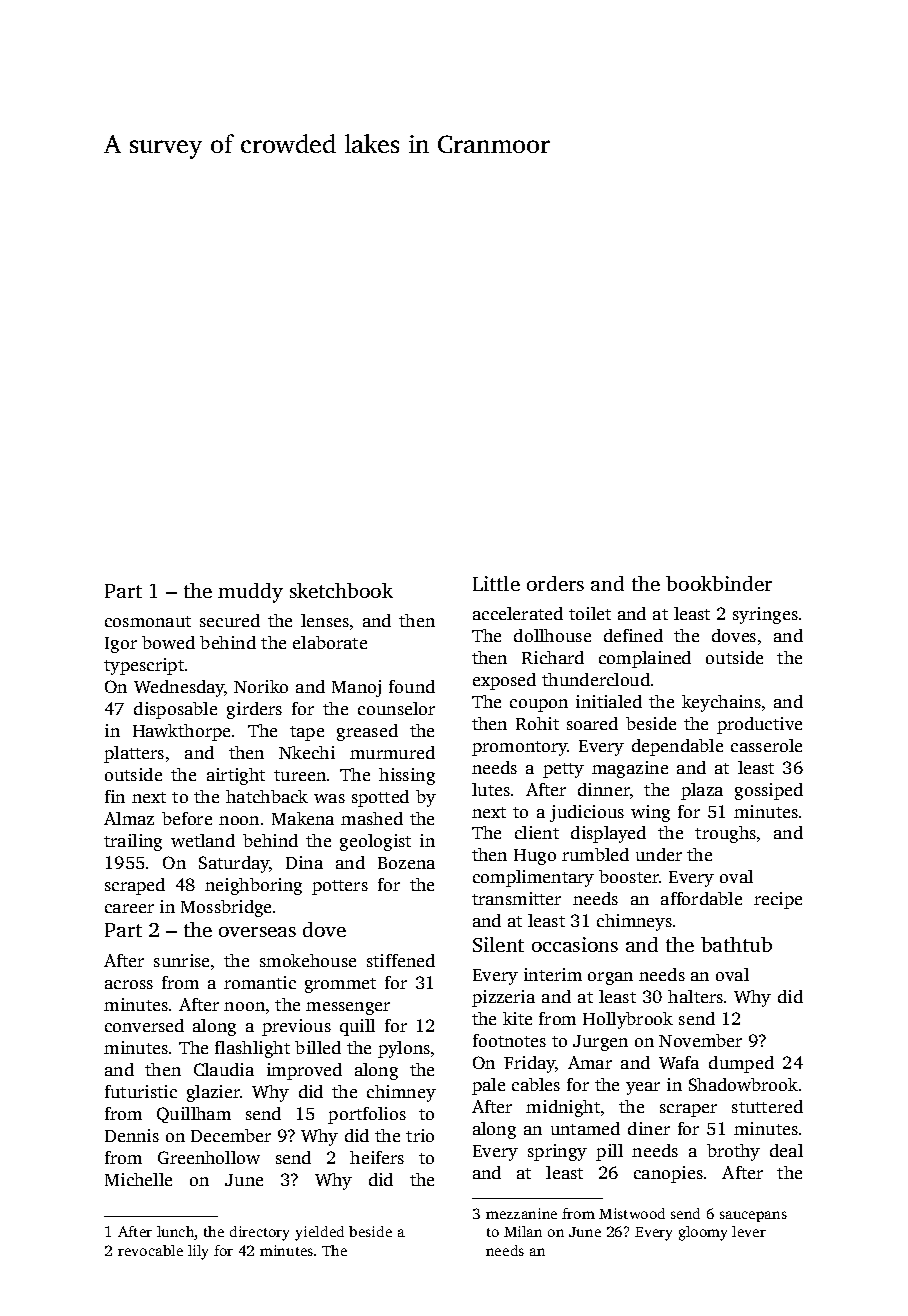 This screenshot has width=908, height=1316. What do you see at coordinates (252, 1049) in the screenshot?
I see `flashlight` at bounding box center [252, 1049].
